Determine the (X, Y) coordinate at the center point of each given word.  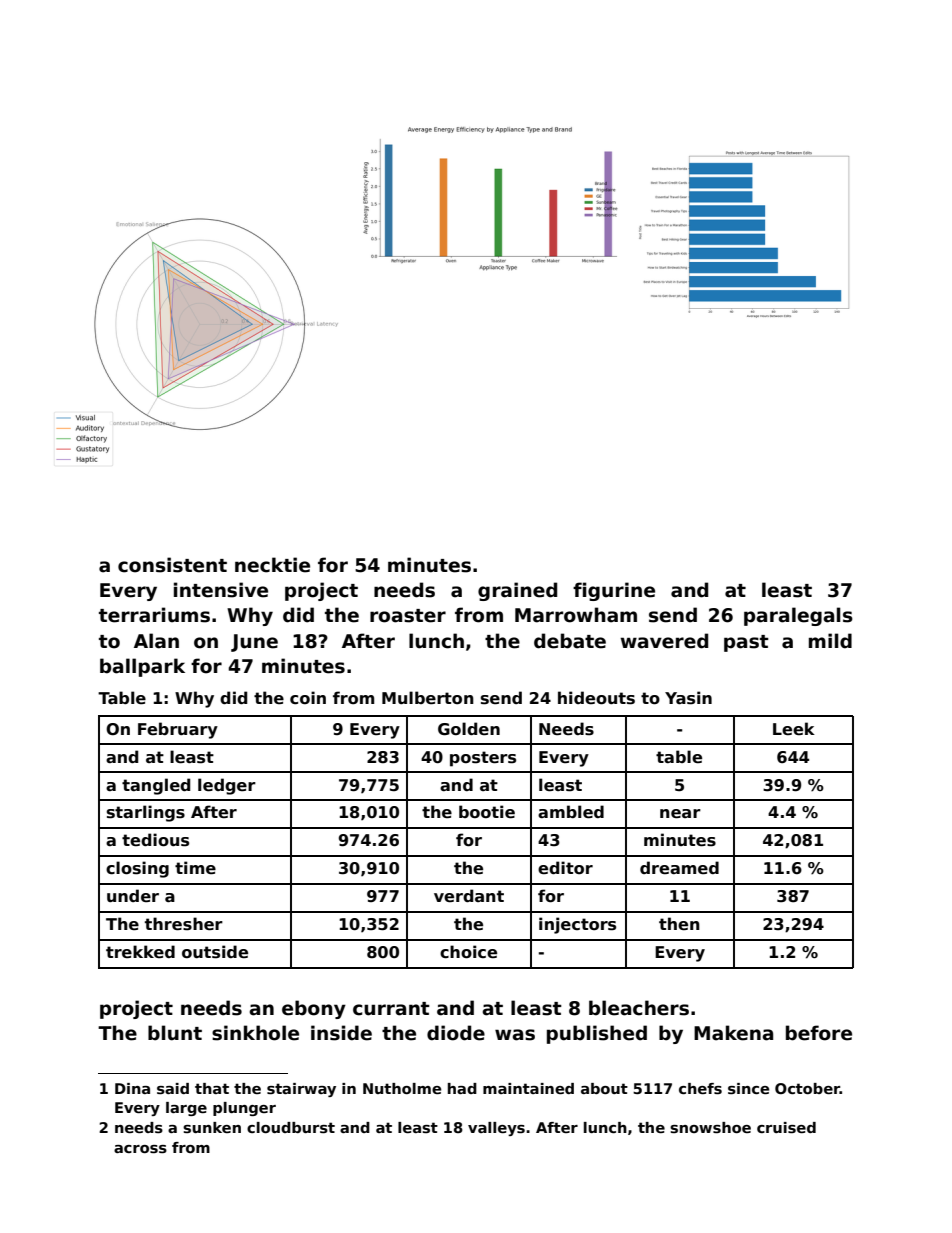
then (679, 924)
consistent (172, 565)
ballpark (142, 667)
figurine (614, 591)
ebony (314, 1009)
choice (468, 952)
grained (517, 591)
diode (456, 1033)
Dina (132, 1088)
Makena (733, 1033)
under (133, 895)
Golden (469, 729)
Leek (794, 729)
